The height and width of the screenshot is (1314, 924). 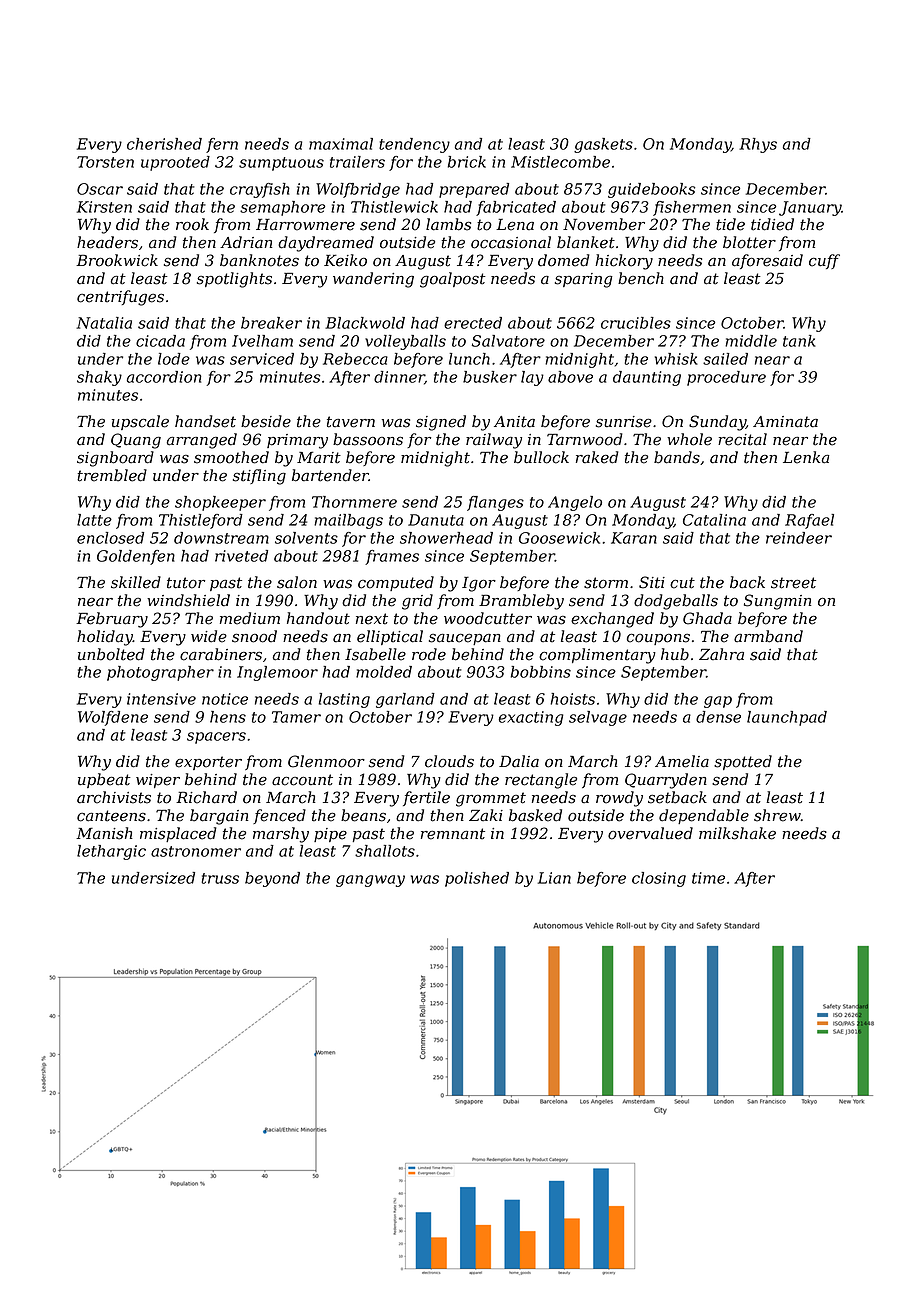 I want to click on brick, so click(x=467, y=162).
